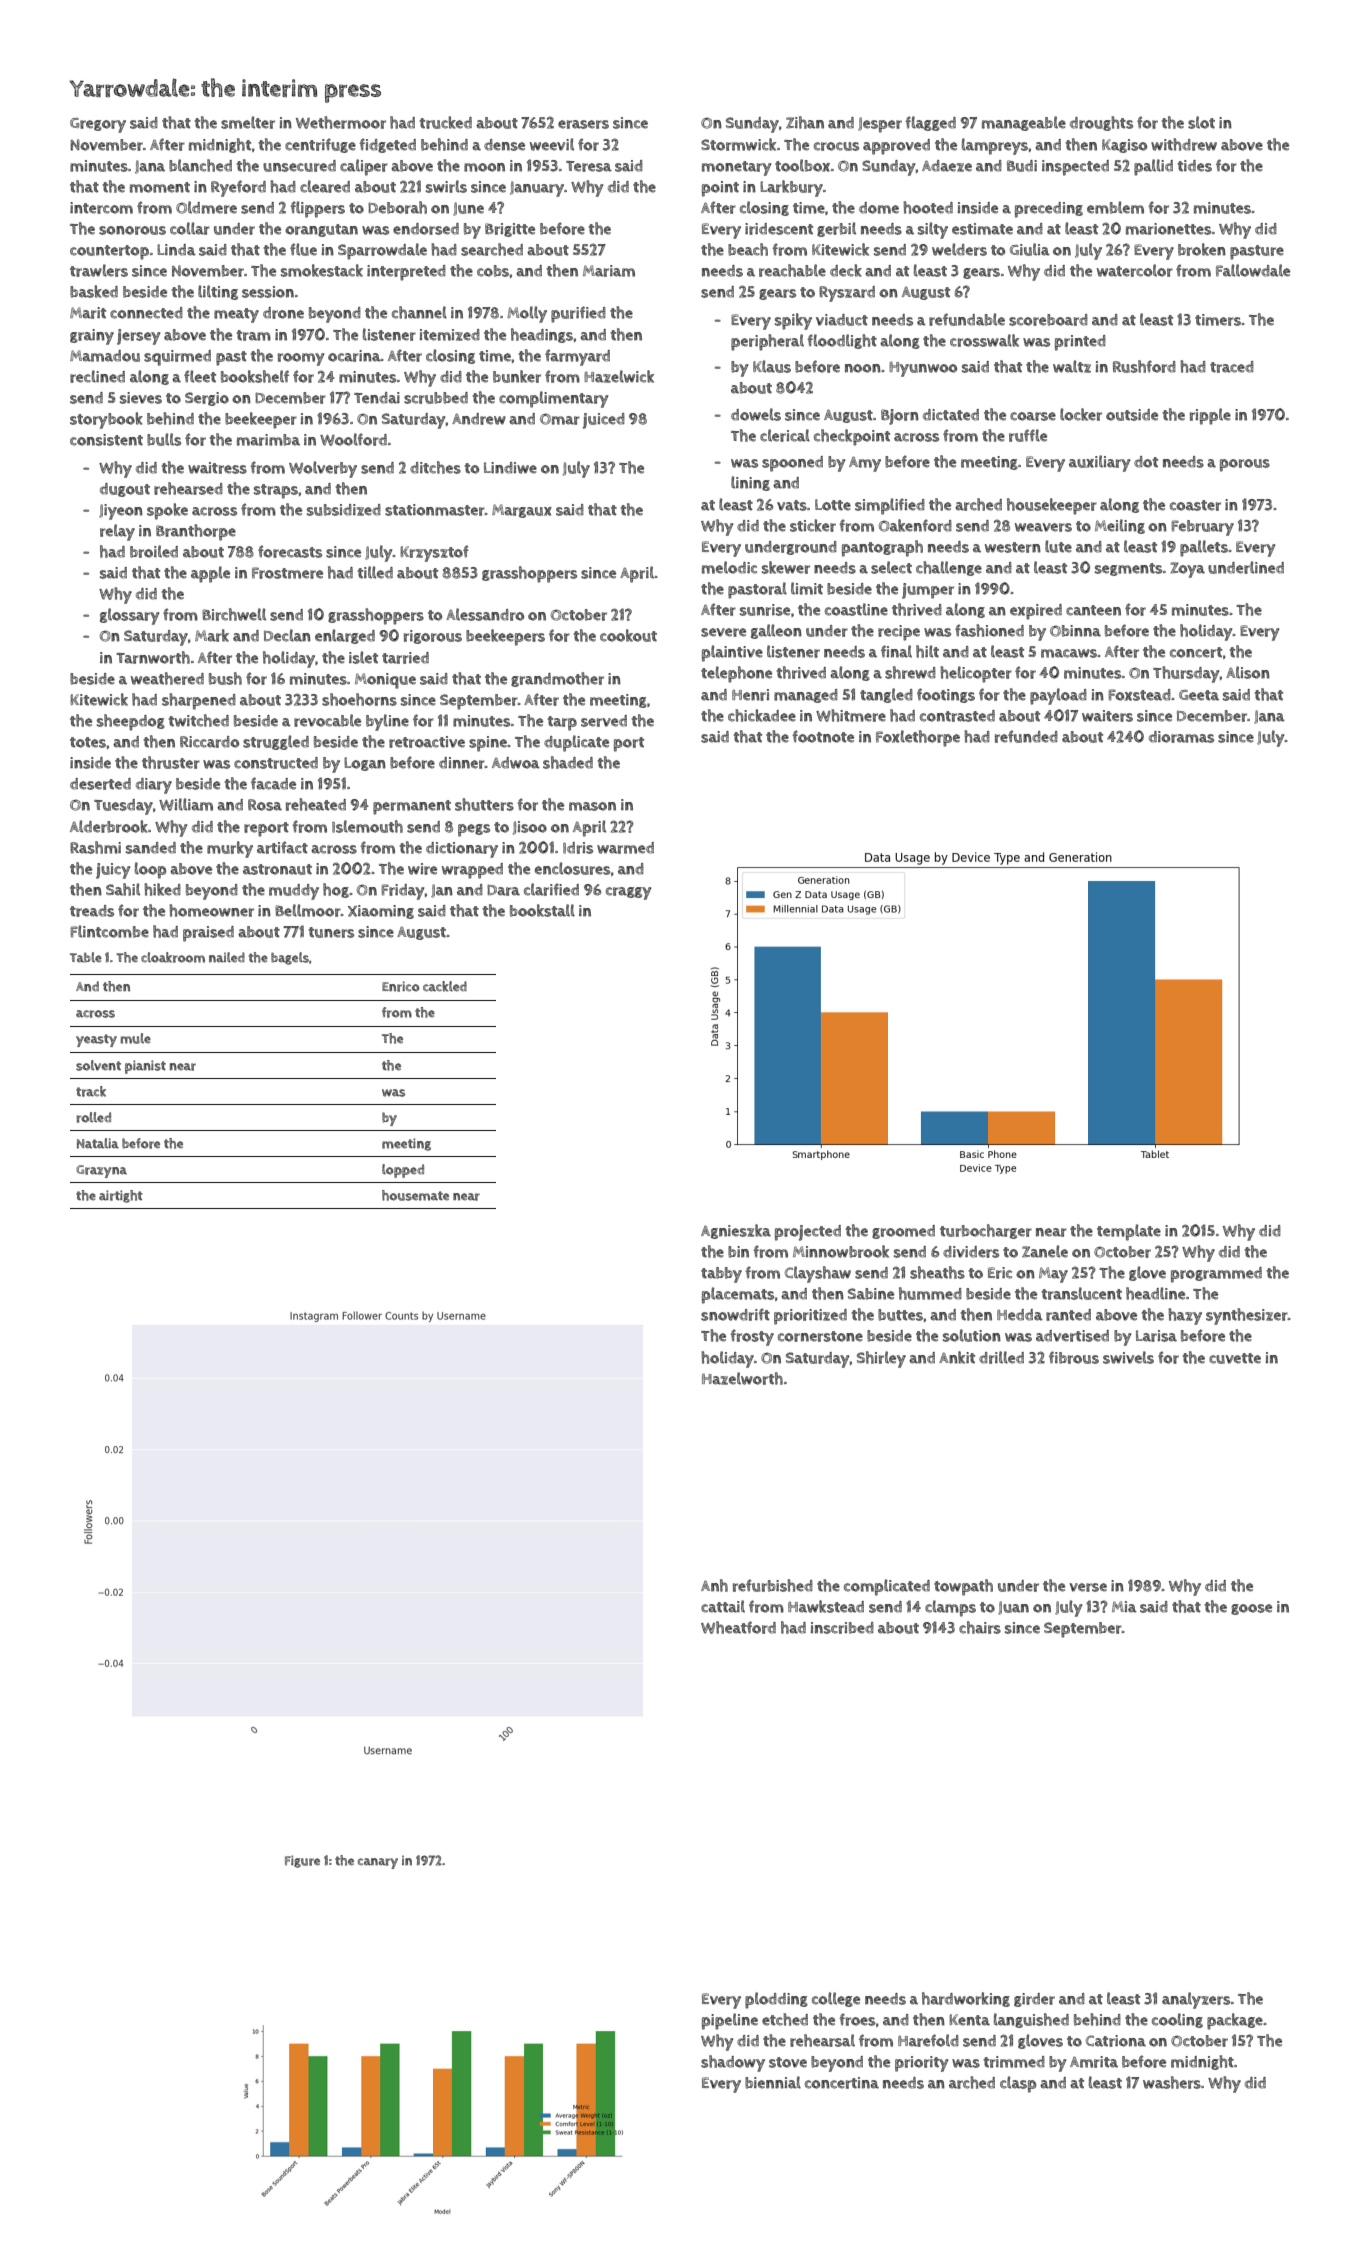 This screenshot has width=1361, height=2241. Describe the element at coordinates (445, 986) in the screenshot. I see `cackled` at that location.
